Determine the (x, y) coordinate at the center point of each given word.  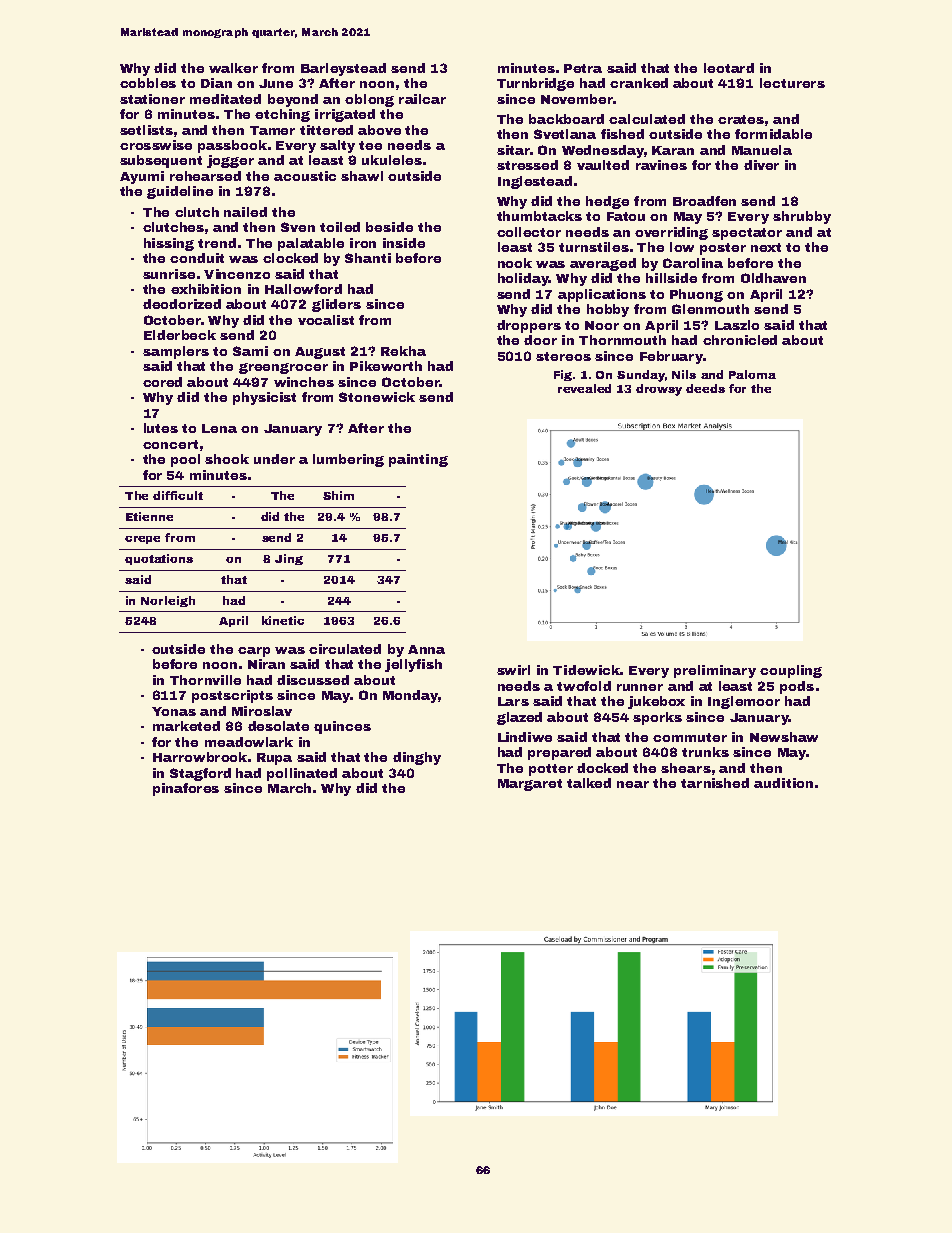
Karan (673, 150)
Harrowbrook (200, 757)
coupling (791, 671)
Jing (289, 559)
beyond (293, 100)
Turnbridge (535, 84)
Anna (426, 649)
